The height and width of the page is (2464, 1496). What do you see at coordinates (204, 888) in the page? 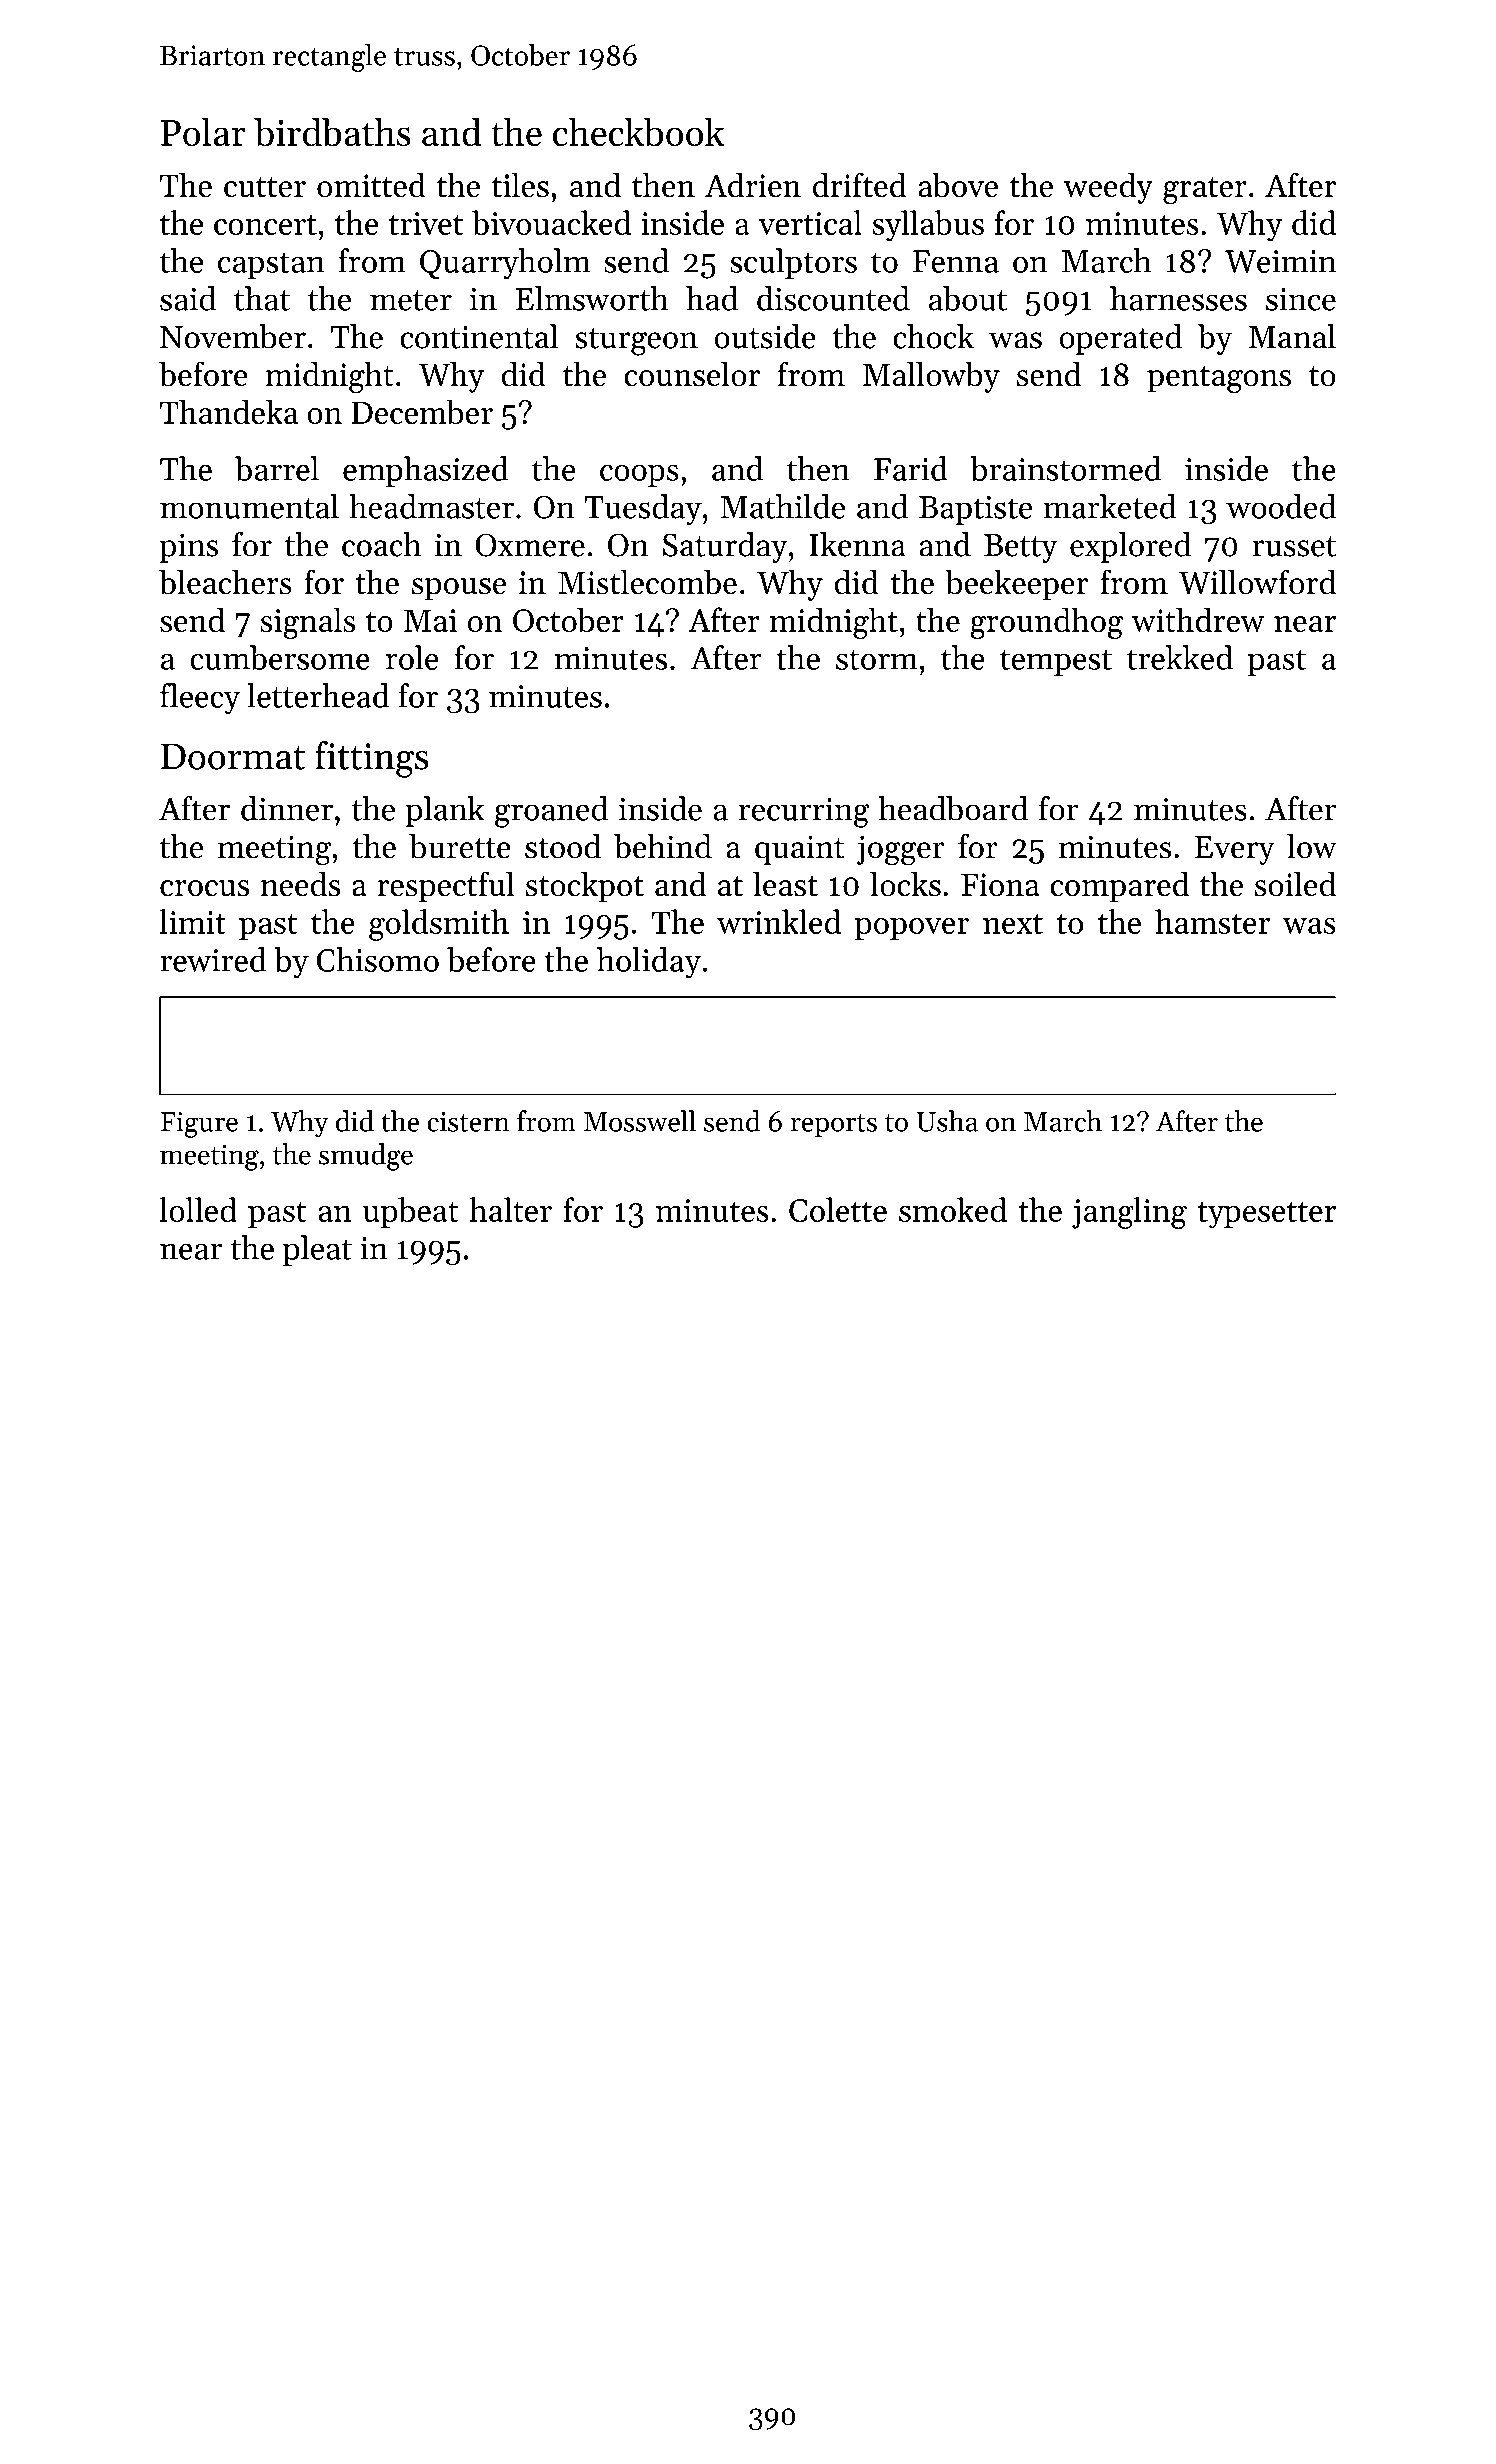
I see `crocus` at bounding box center [204, 888].
